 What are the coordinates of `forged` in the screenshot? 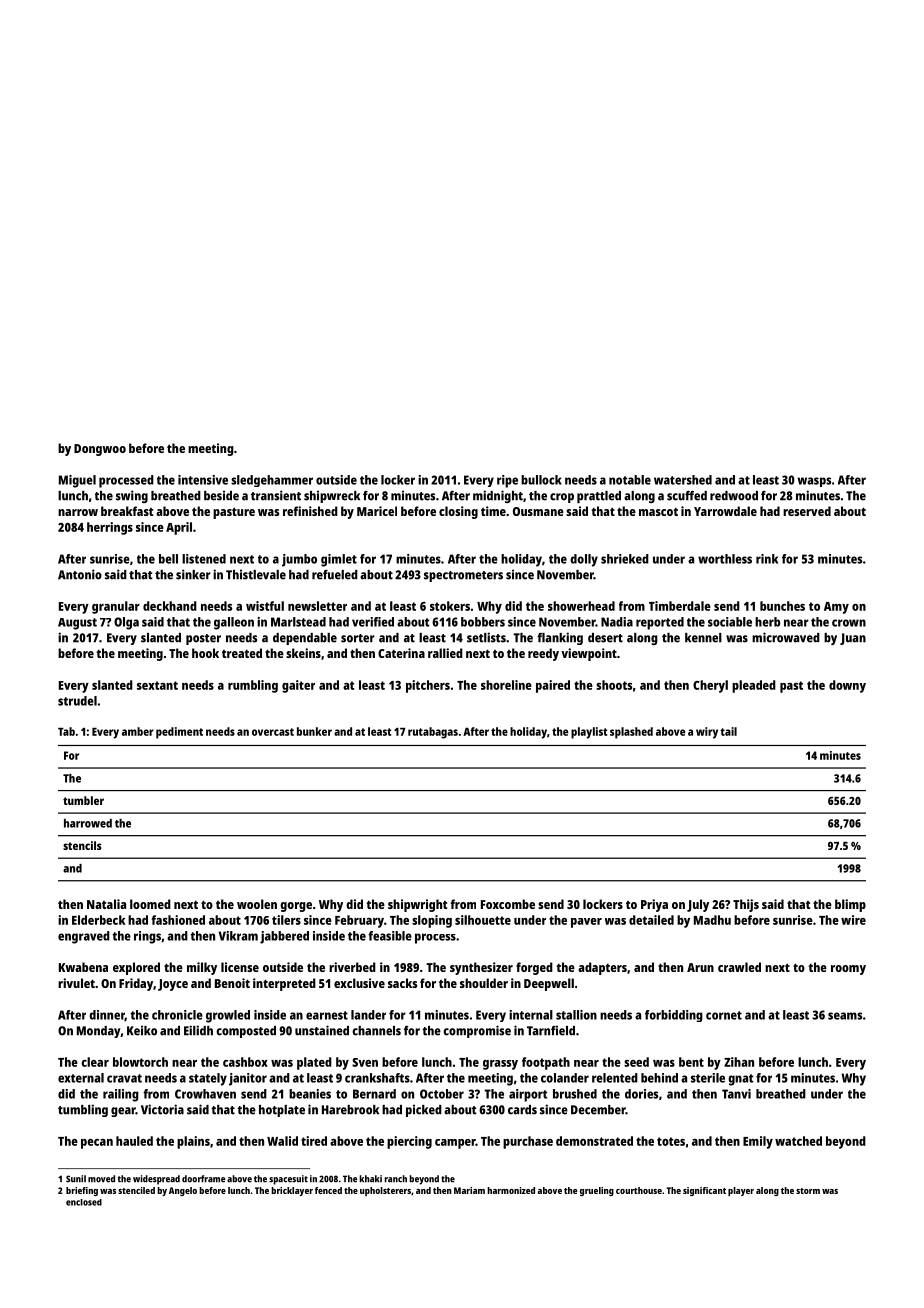 It's located at (534, 968).
